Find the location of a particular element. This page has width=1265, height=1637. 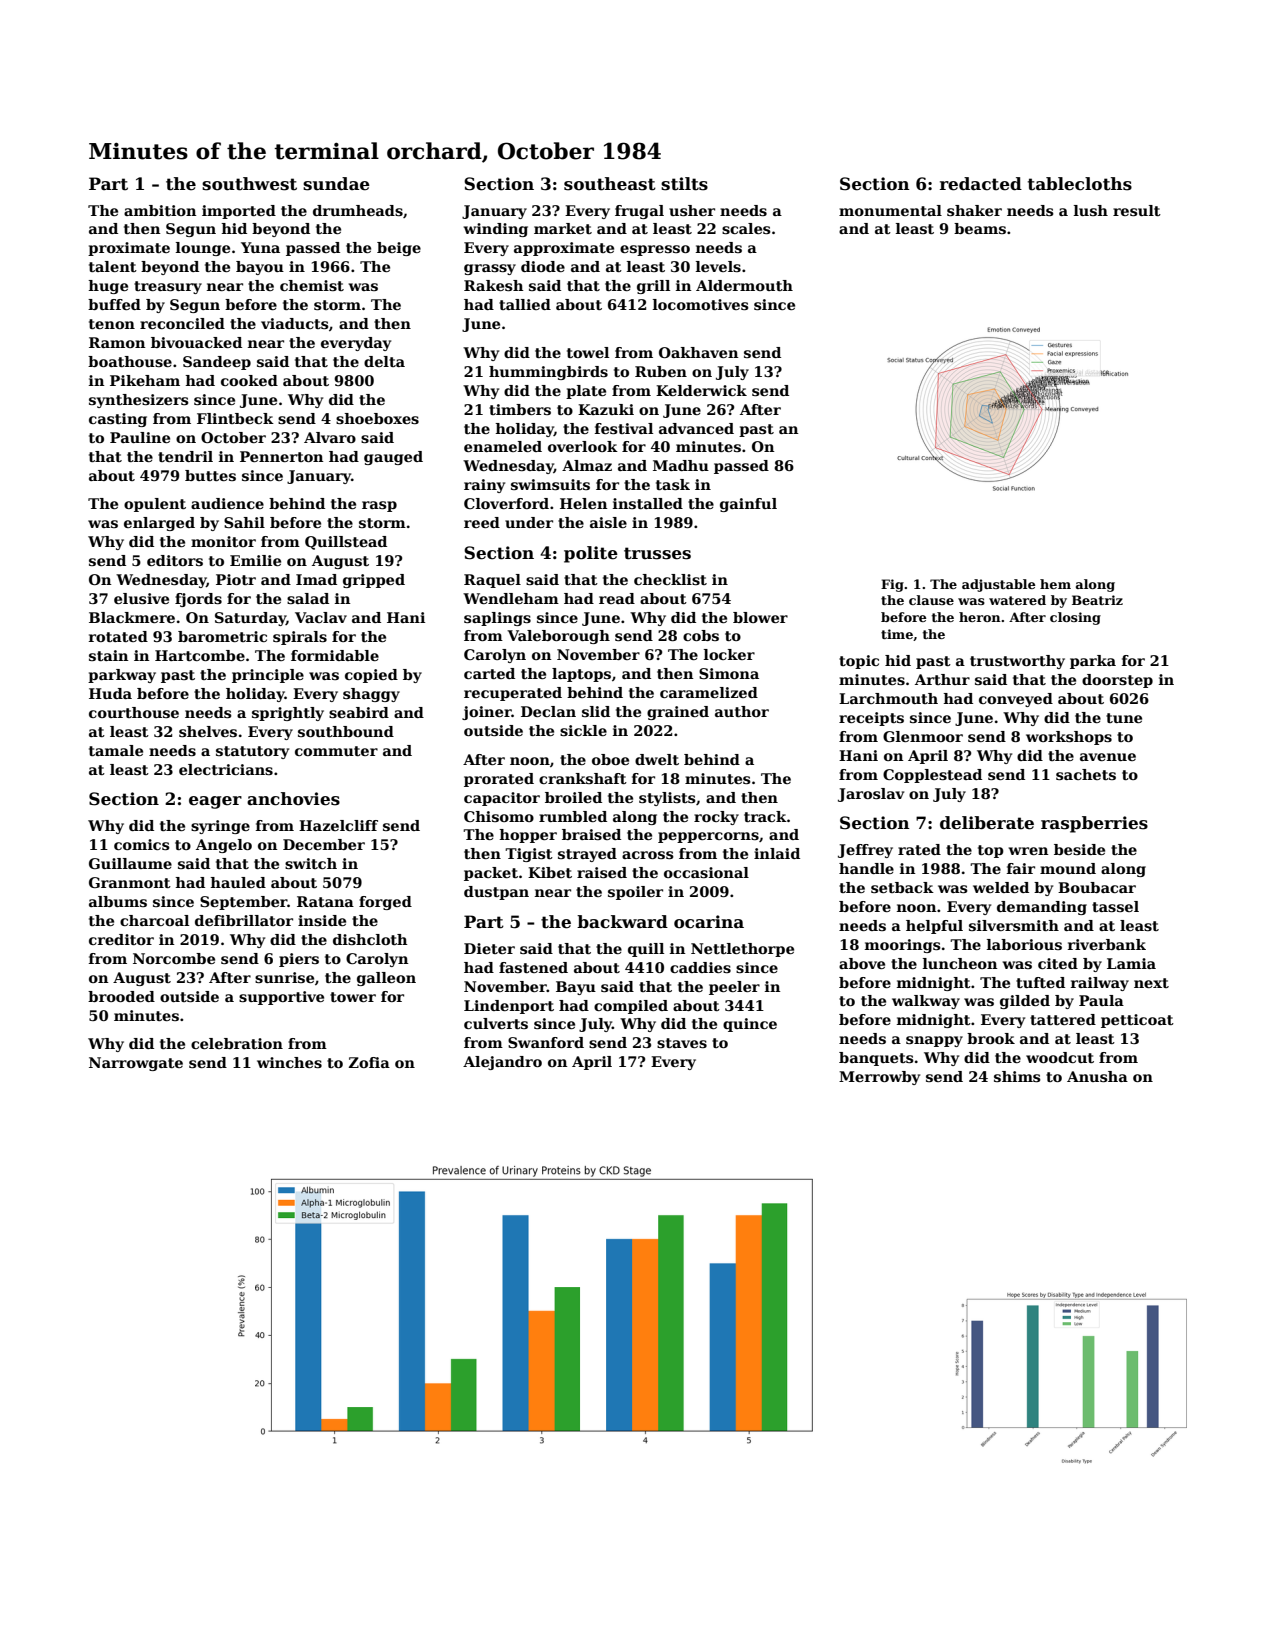

celebration is located at coordinates (237, 1043).
